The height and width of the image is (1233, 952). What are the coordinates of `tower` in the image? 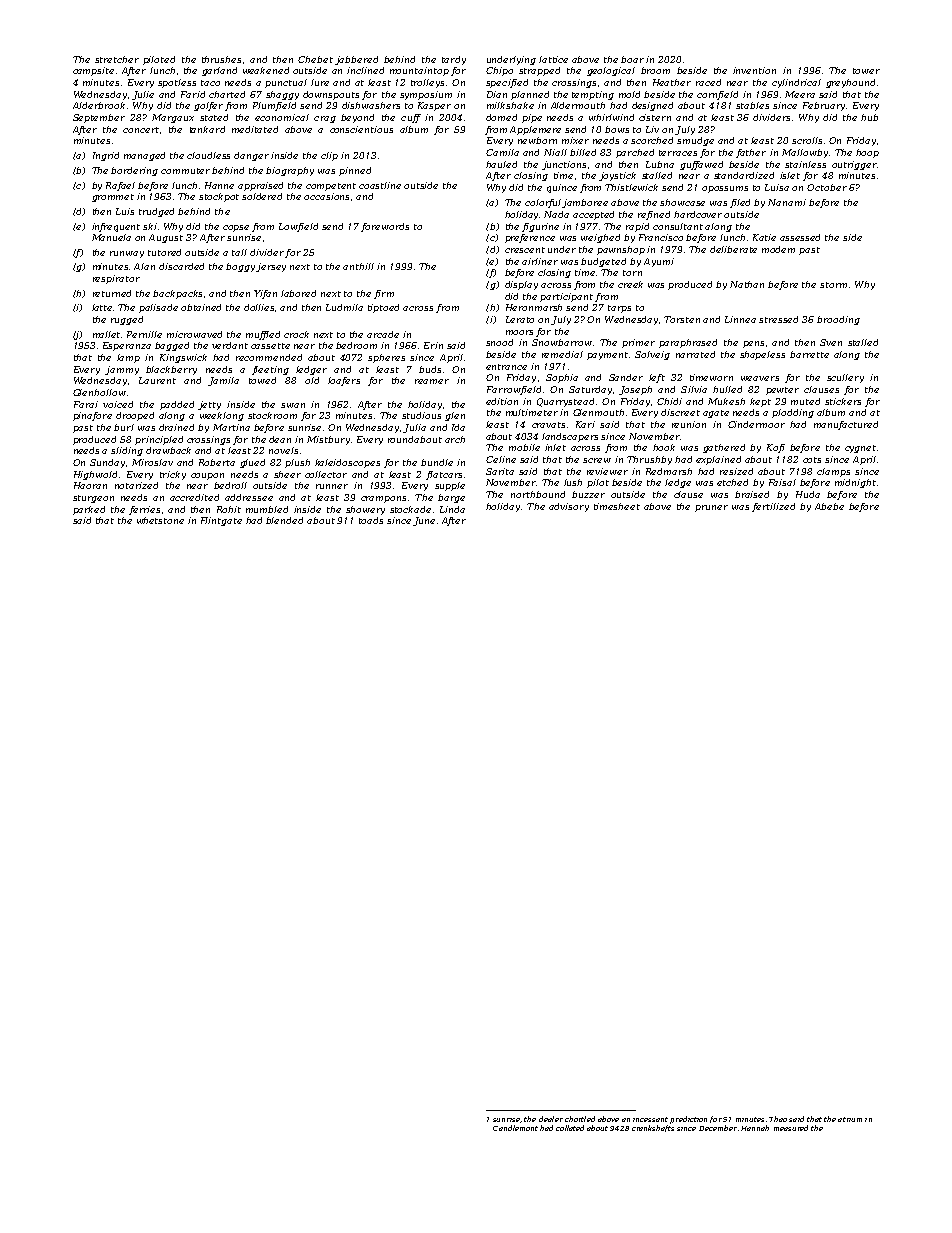 It's located at (866, 71).
